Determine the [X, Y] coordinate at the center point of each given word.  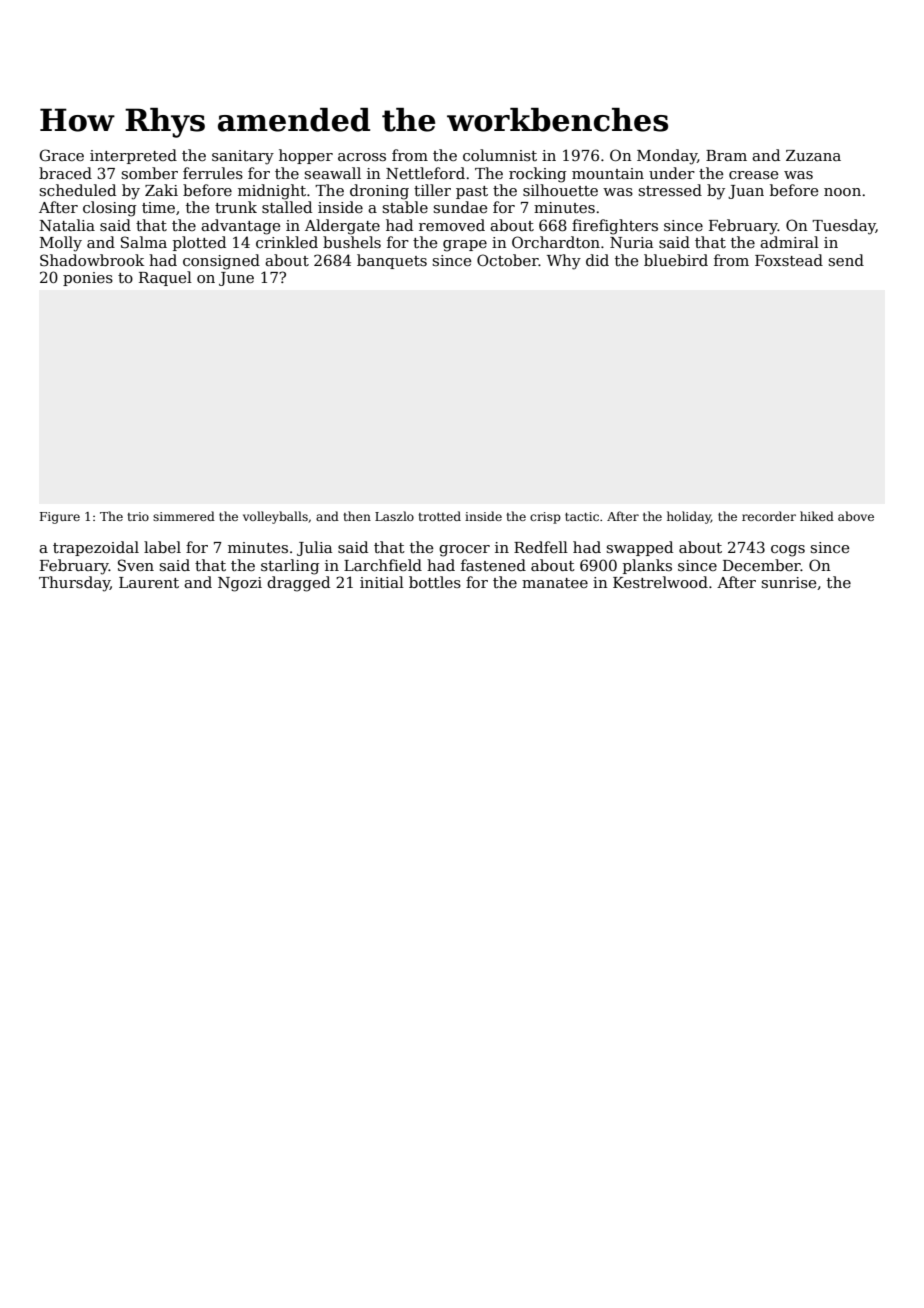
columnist [500, 155]
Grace [62, 155]
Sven [136, 565]
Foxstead [789, 260]
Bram [726, 155]
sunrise [788, 582]
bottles [435, 582]
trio [138, 516]
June [236, 279]
